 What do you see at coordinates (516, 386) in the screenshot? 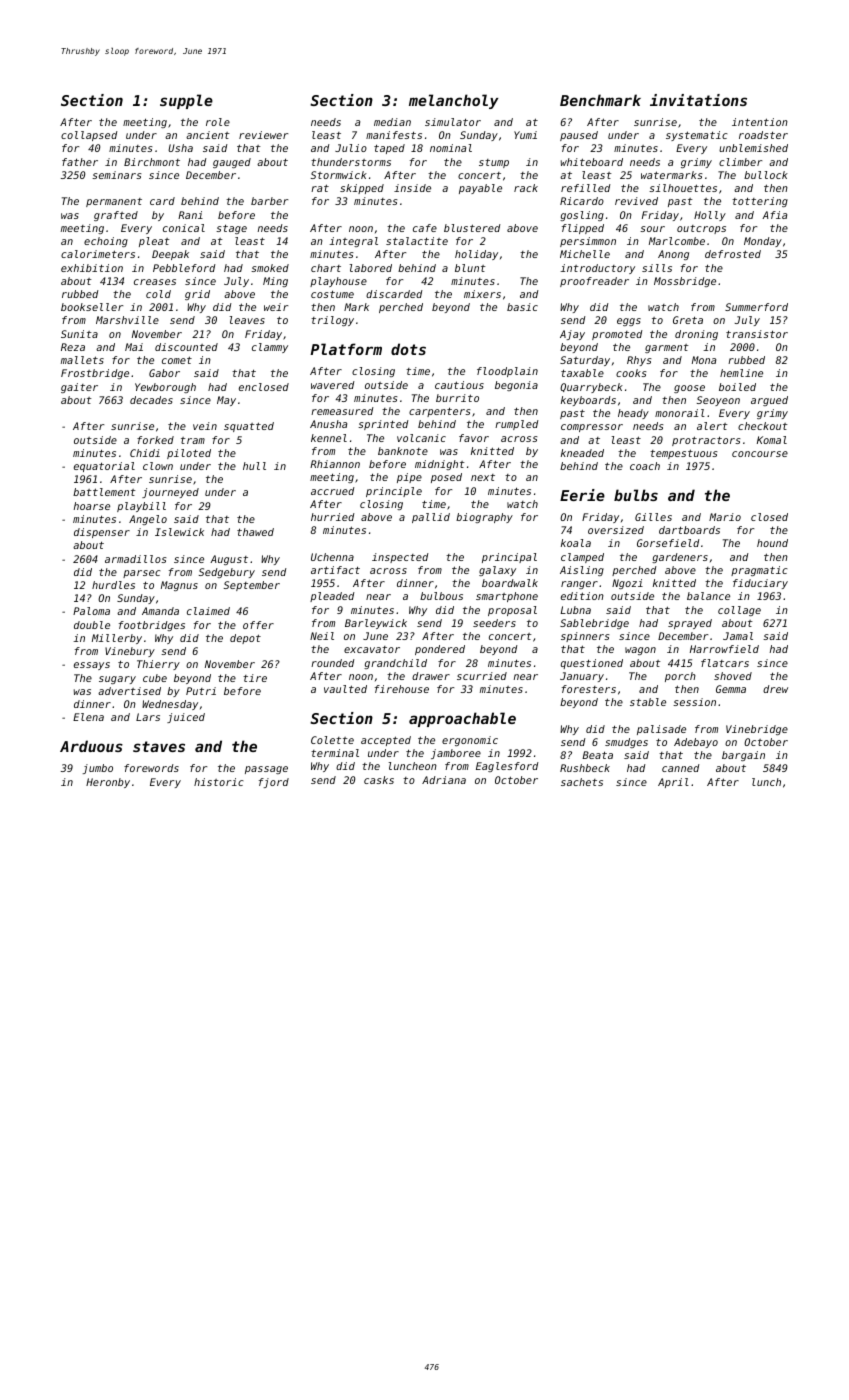
I see `begonia` at bounding box center [516, 386].
